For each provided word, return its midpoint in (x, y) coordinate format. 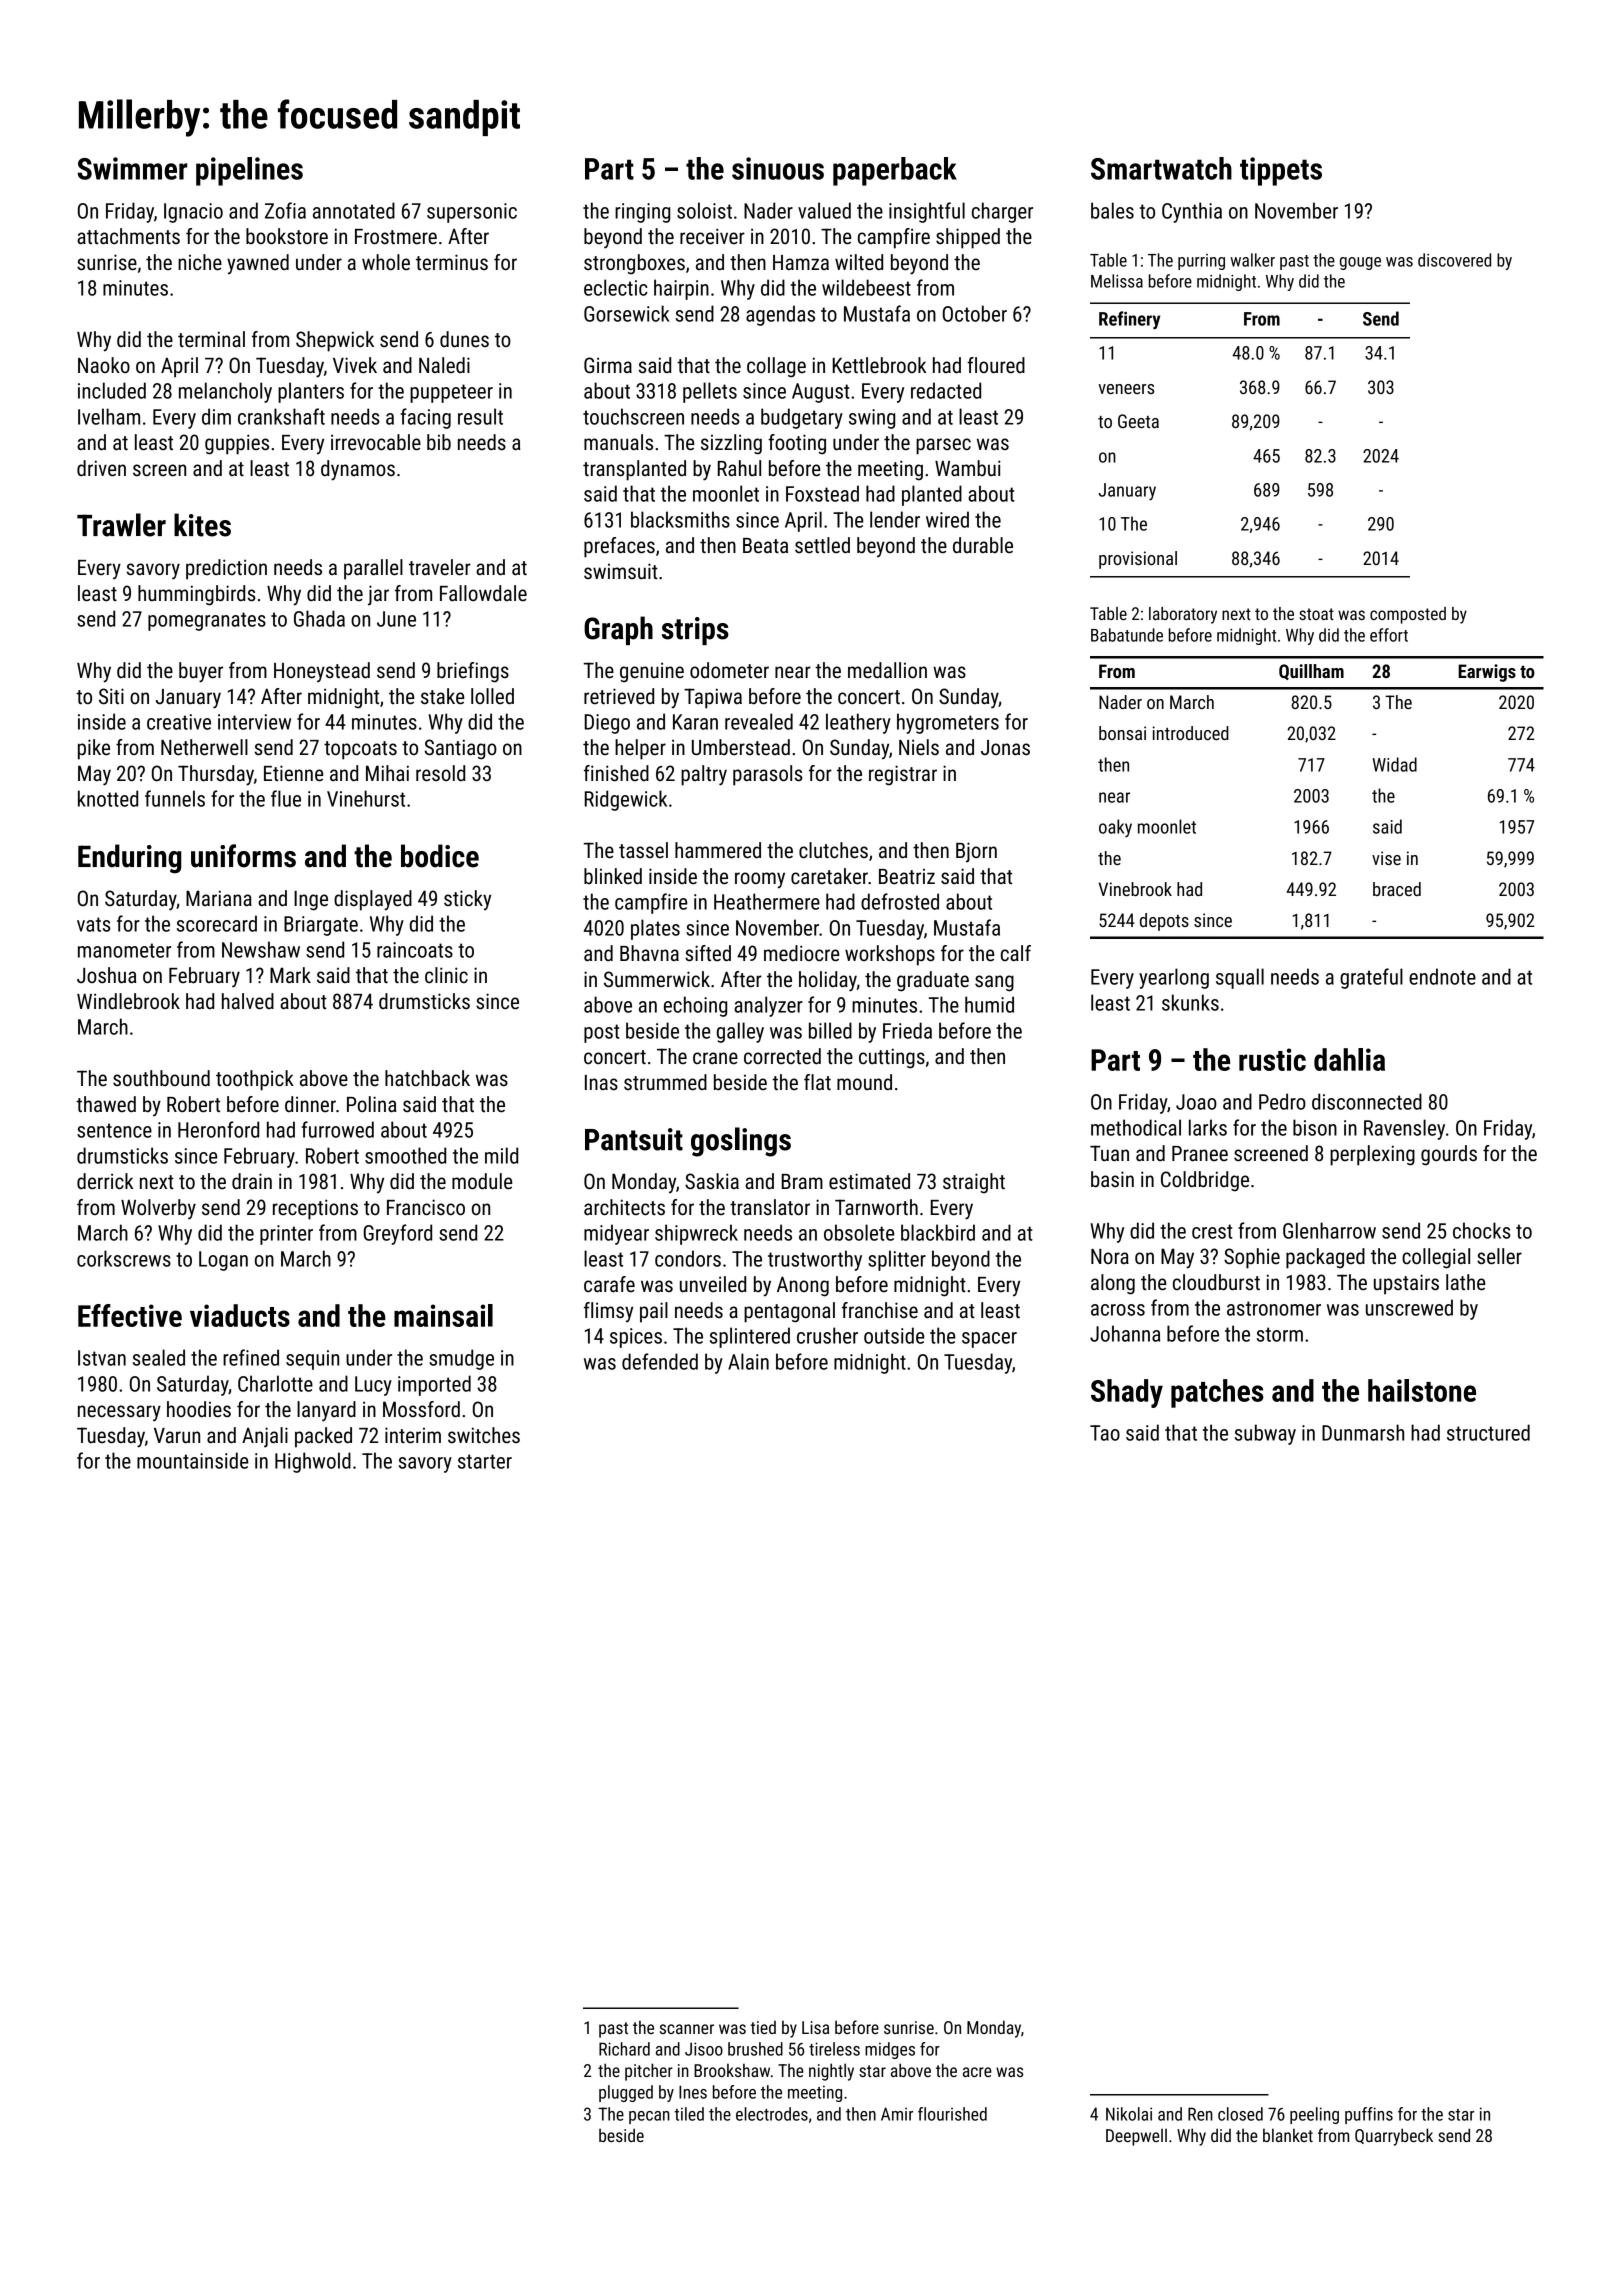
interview (254, 722)
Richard (624, 2049)
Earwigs (1487, 673)
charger (1002, 212)
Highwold (313, 1462)
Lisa (815, 2027)
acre (977, 2072)
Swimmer (132, 168)
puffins (1369, 2115)
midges (890, 2050)
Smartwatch (1161, 168)
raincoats (415, 950)
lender (895, 519)
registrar (903, 775)
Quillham (1311, 672)
